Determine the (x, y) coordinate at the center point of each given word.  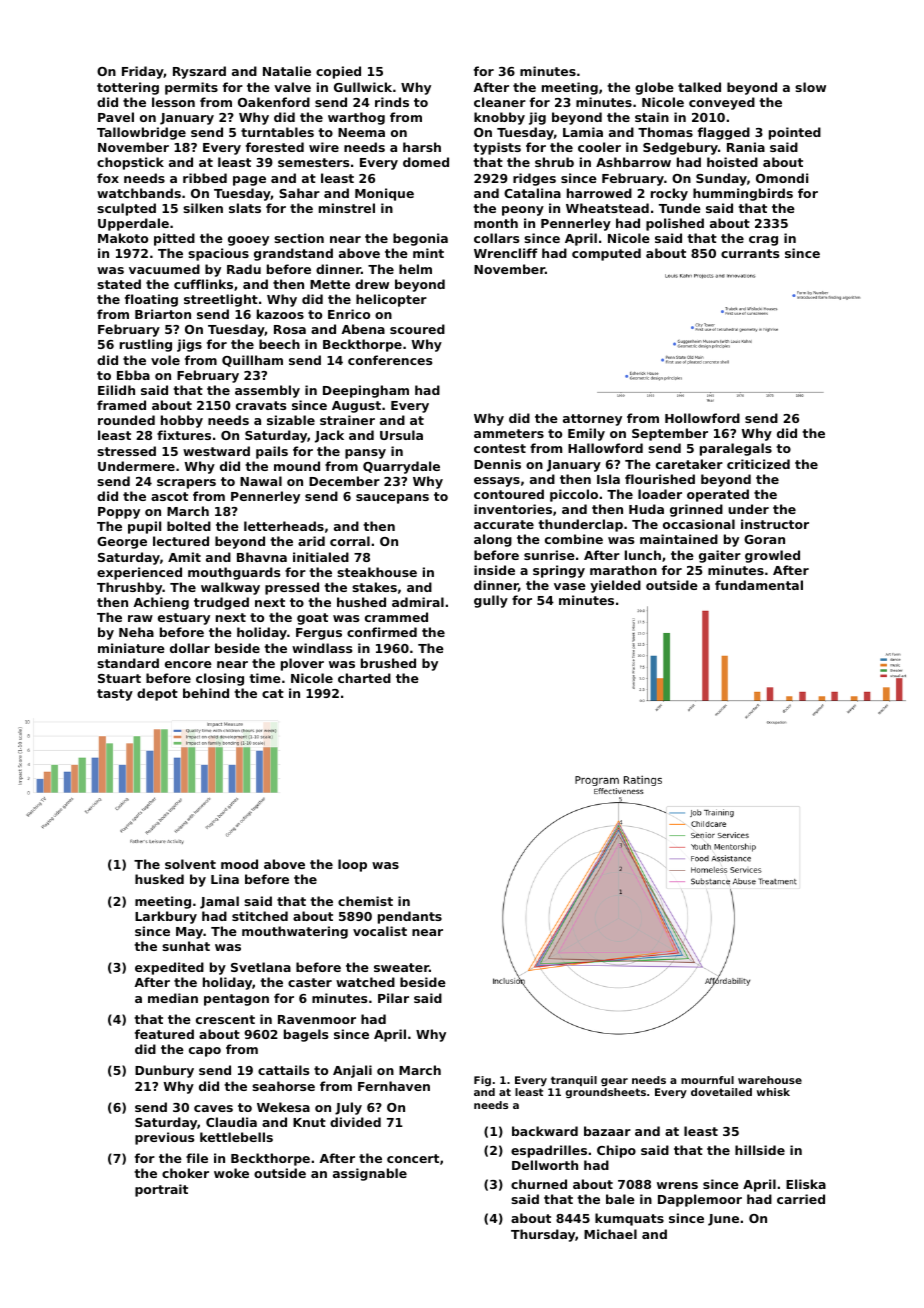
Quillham (252, 361)
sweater (401, 967)
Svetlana (261, 967)
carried (801, 1199)
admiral (418, 602)
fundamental (759, 585)
